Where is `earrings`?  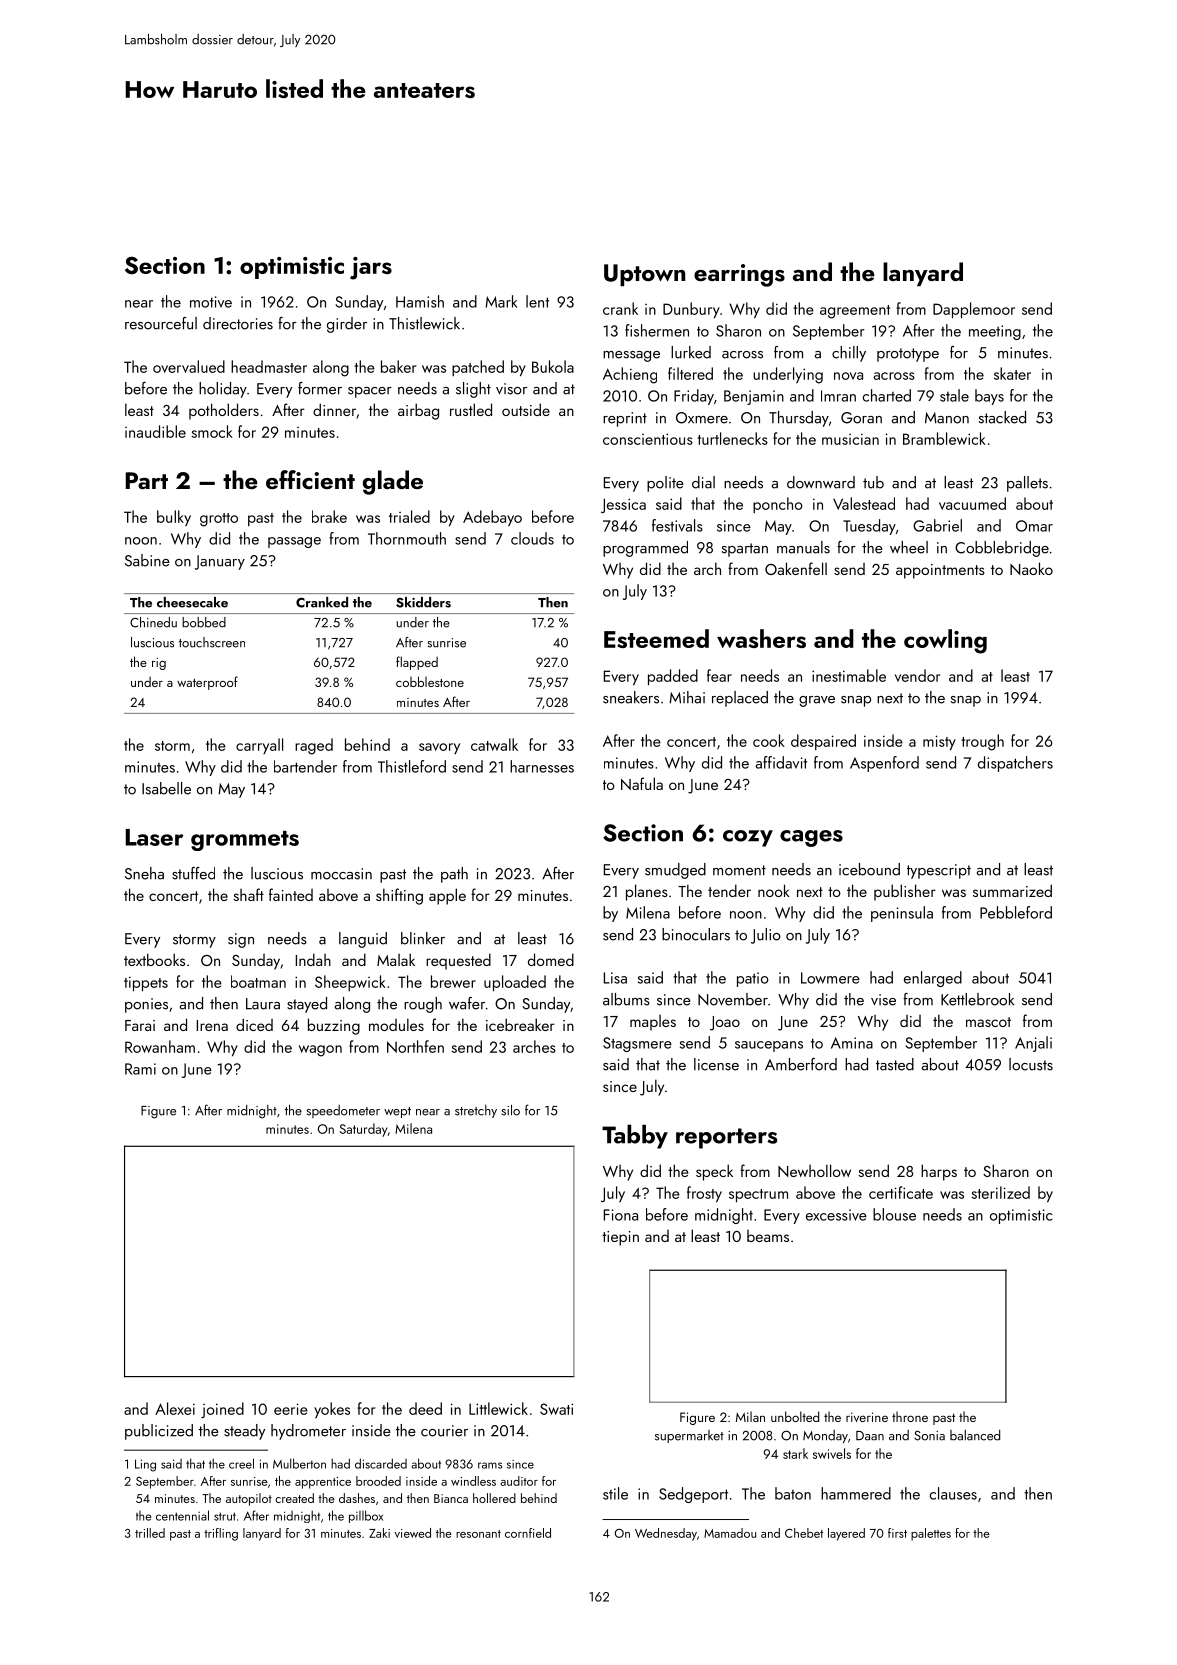
earrings is located at coordinates (739, 275).
